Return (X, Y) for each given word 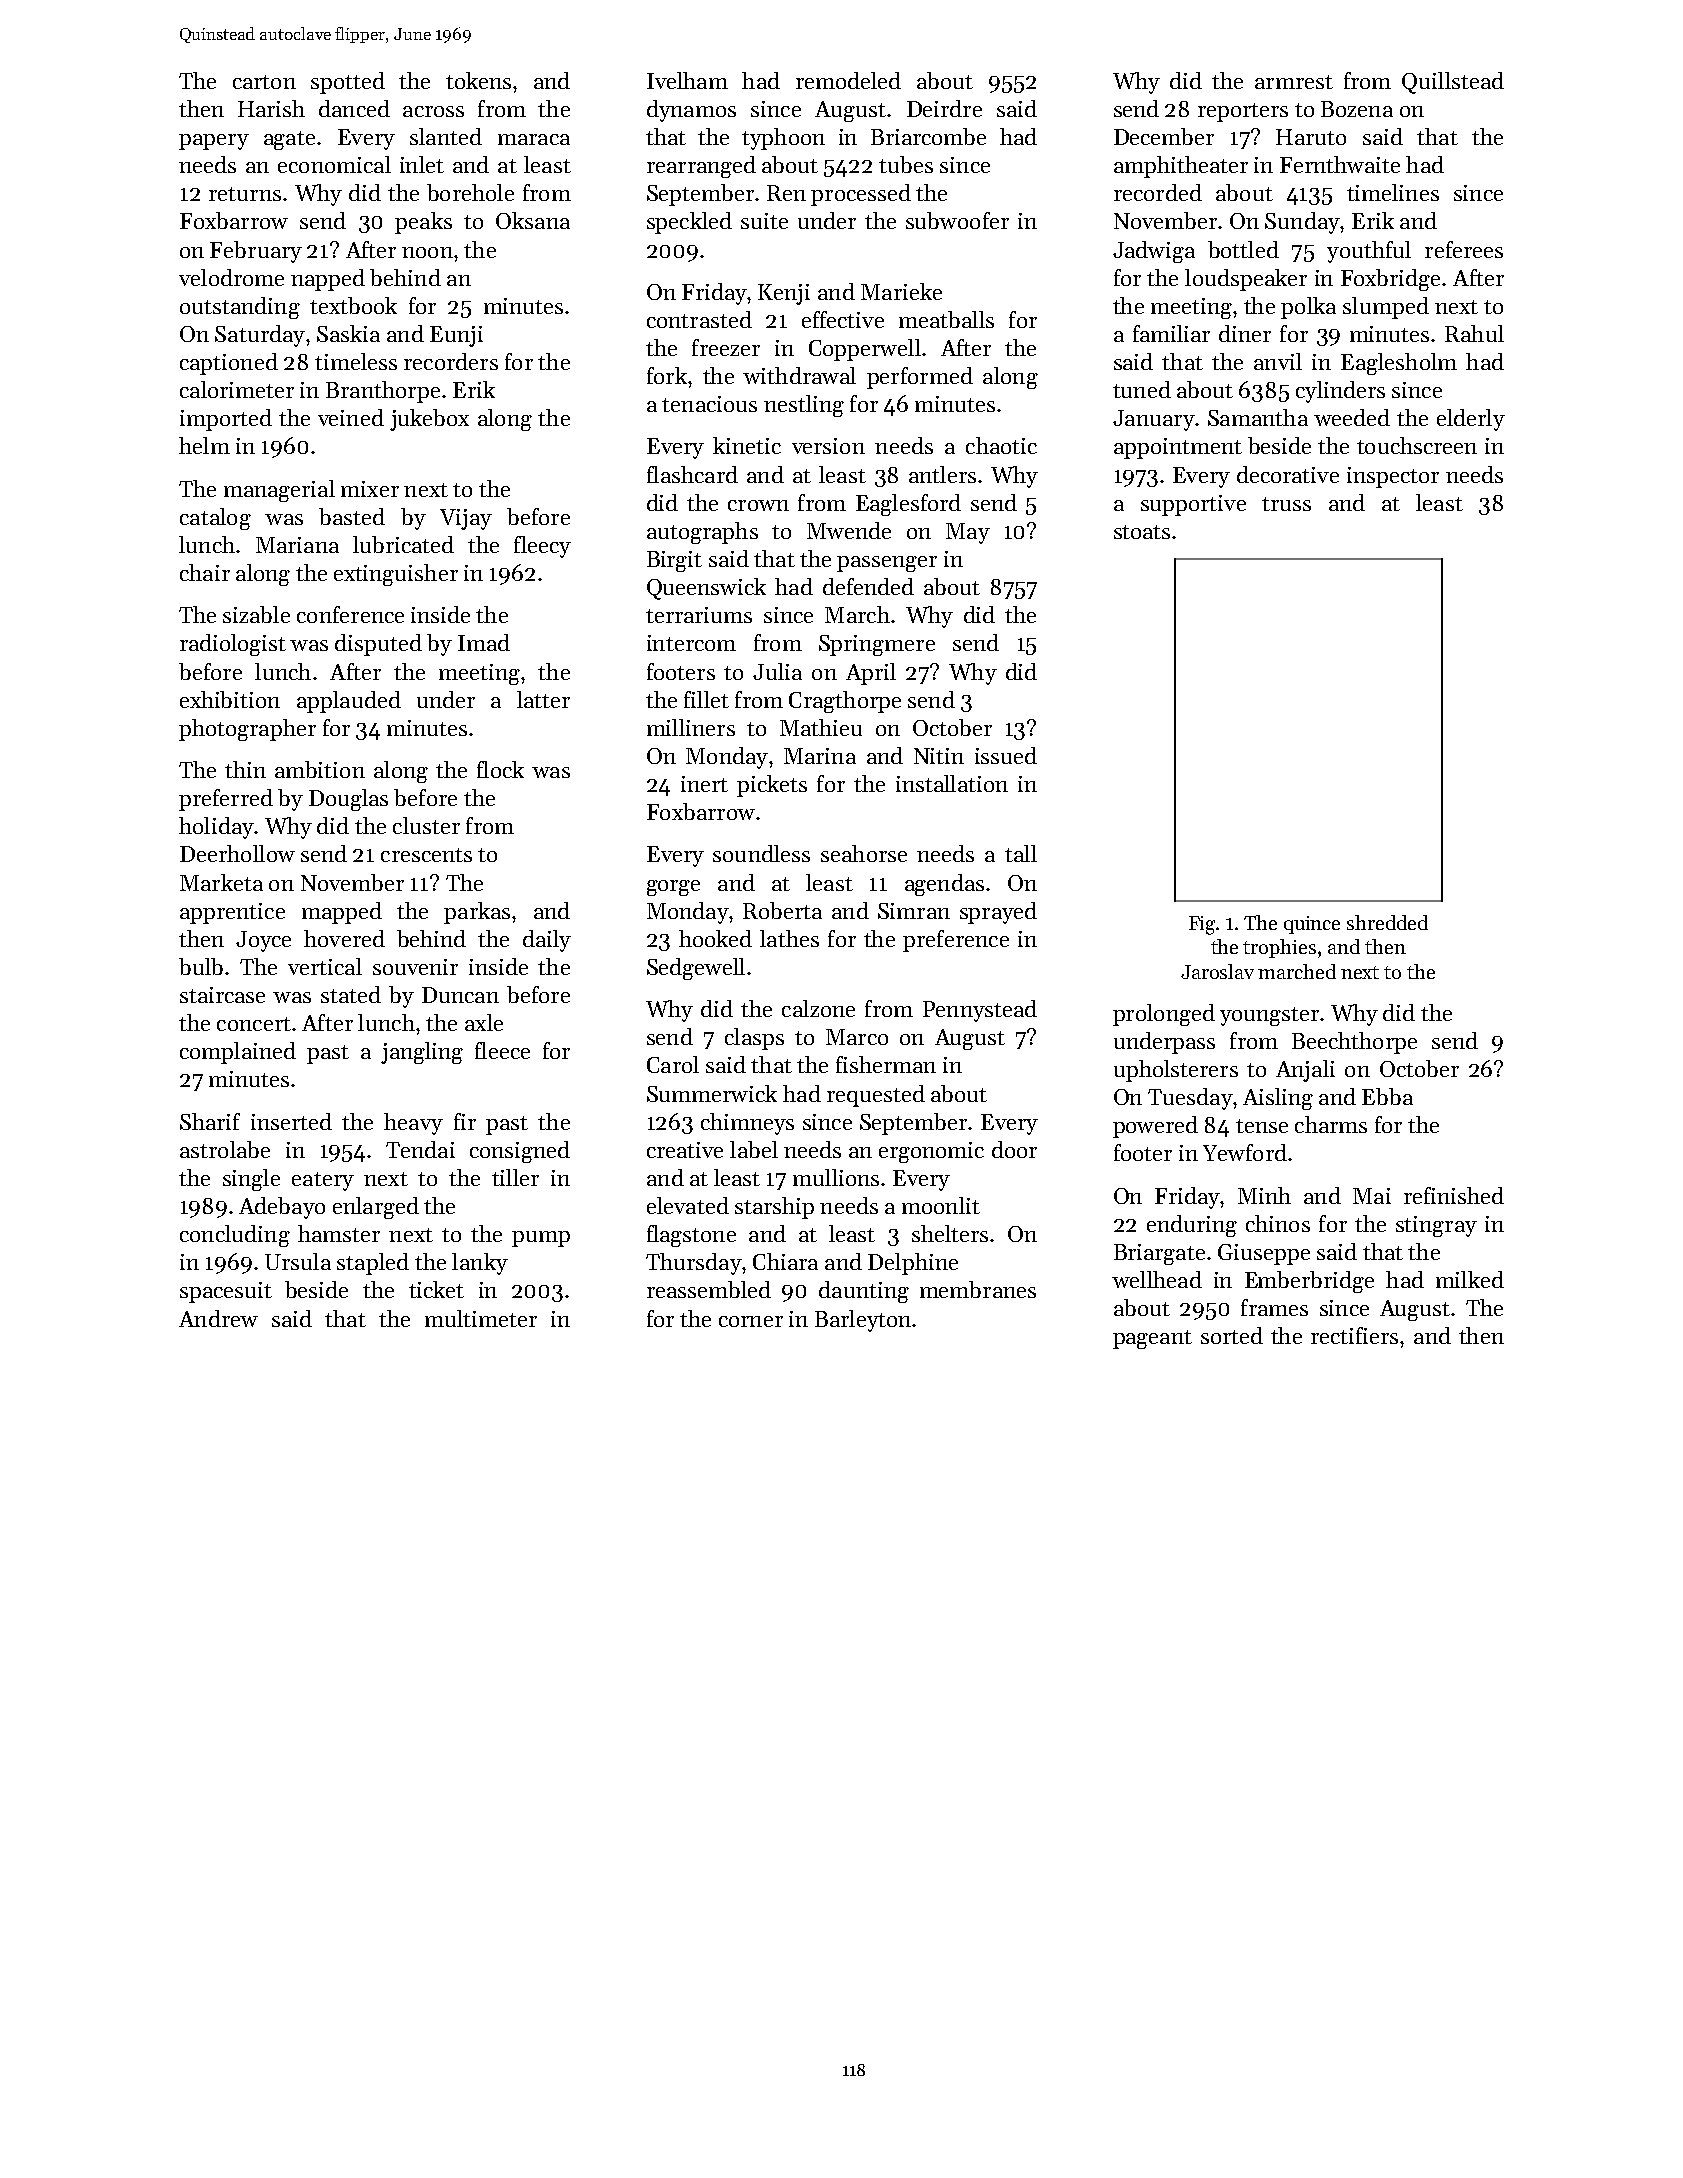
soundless (761, 853)
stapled (373, 1264)
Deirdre (944, 108)
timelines (1393, 192)
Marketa (221, 882)
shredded (1387, 922)
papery (214, 142)
